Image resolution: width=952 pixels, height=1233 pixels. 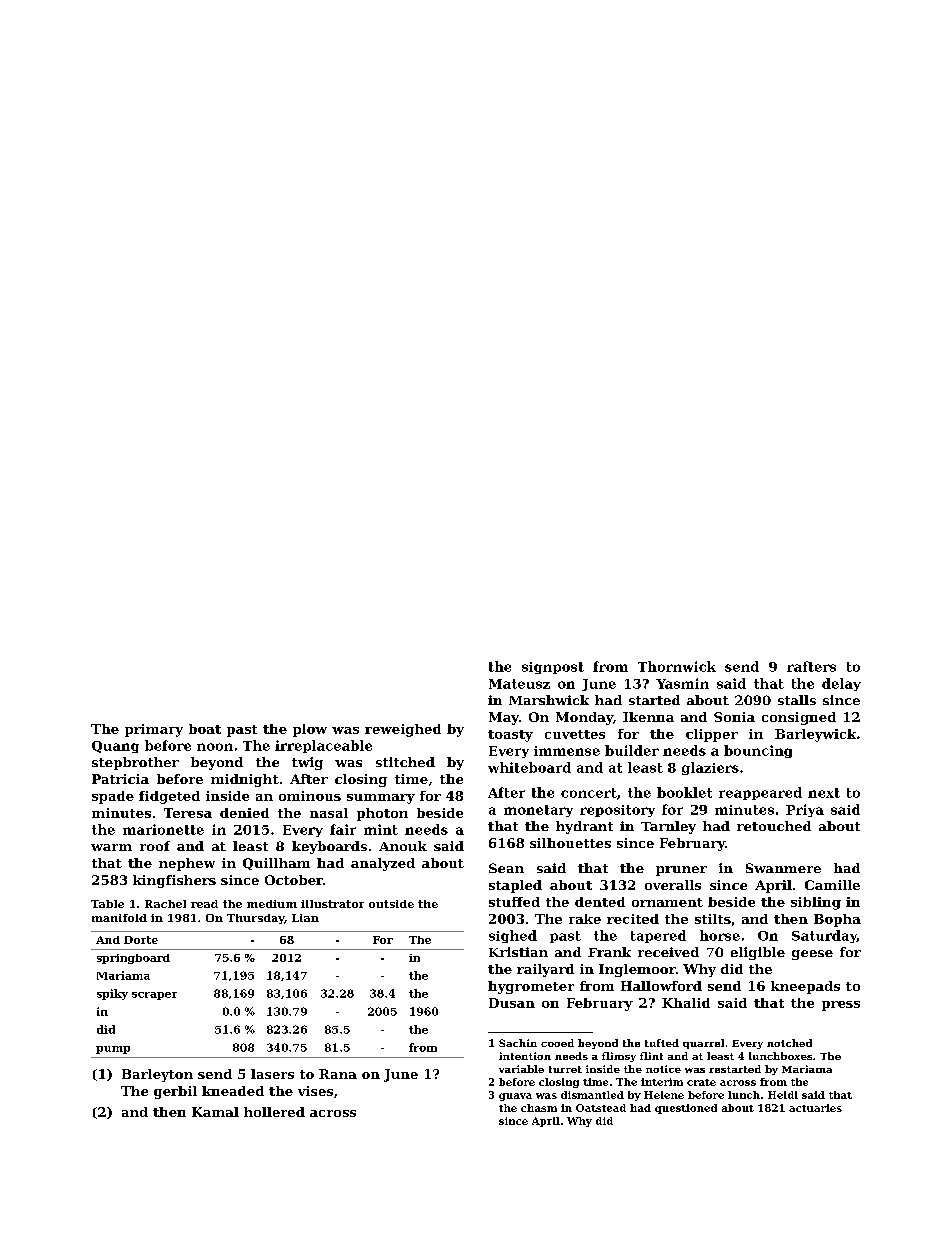 What do you see at coordinates (405, 762) in the screenshot?
I see `stitched` at bounding box center [405, 762].
